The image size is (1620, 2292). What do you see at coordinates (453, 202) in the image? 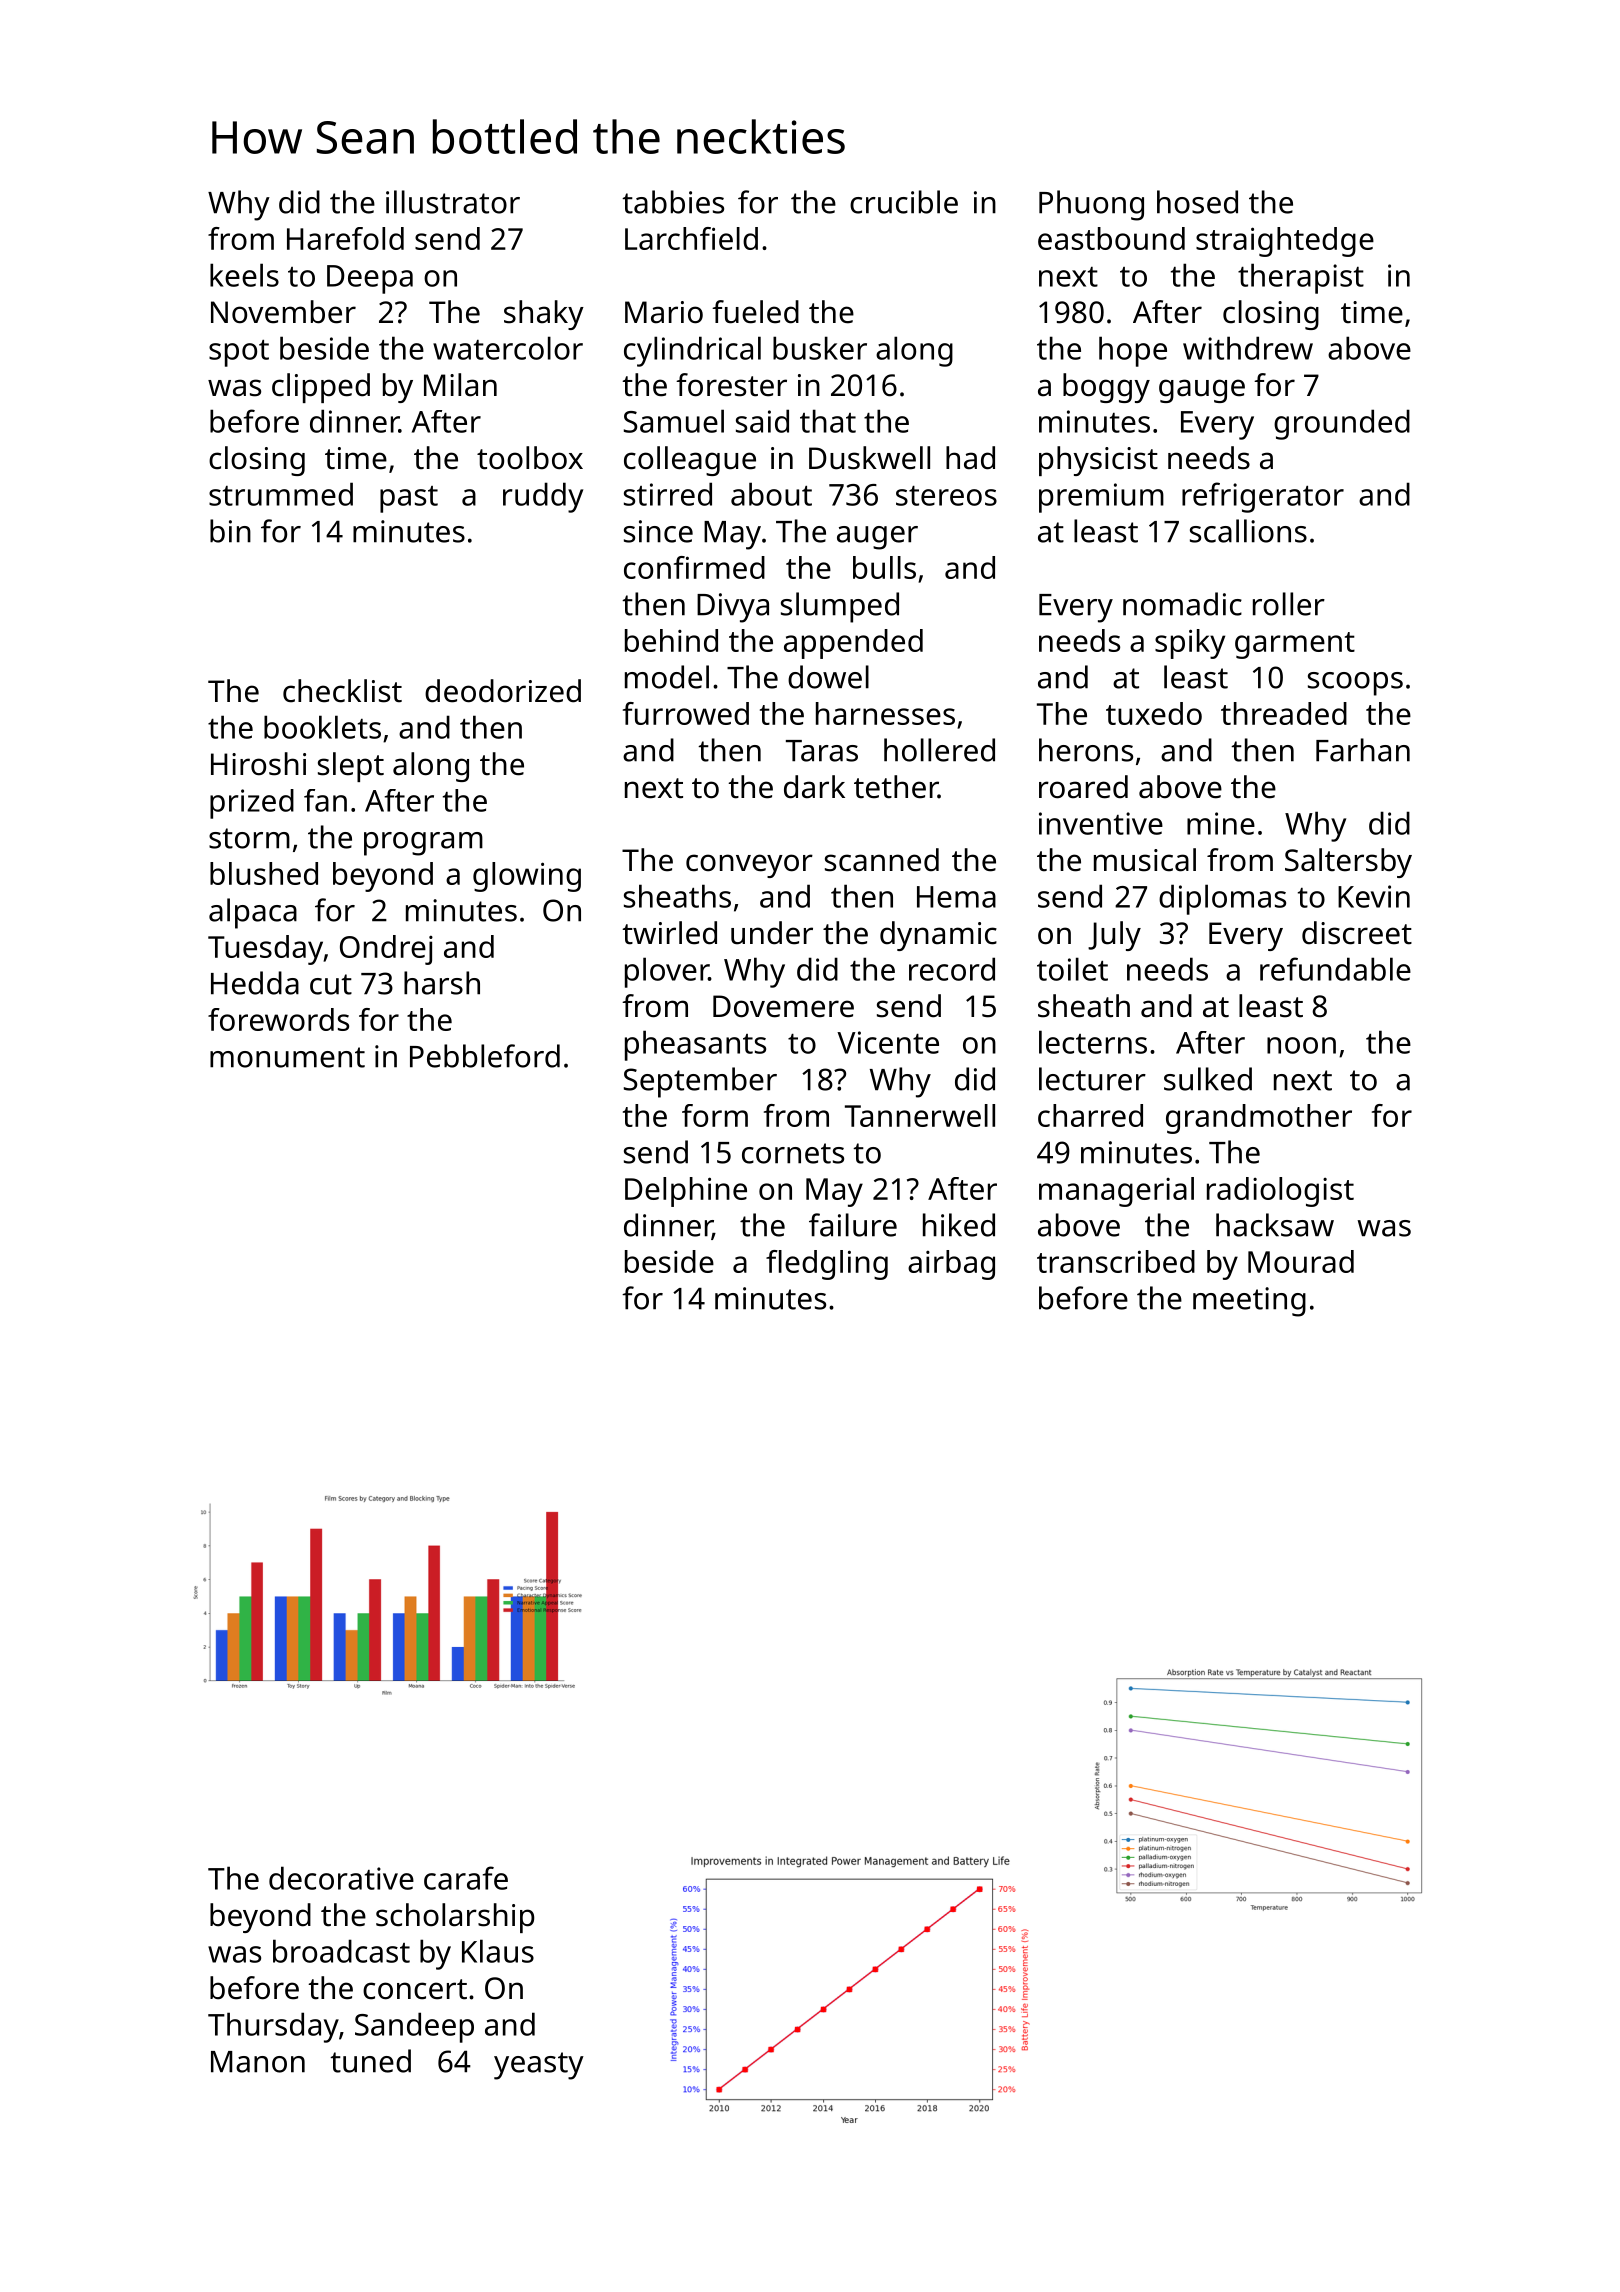
I see `illustrator` at bounding box center [453, 202].
